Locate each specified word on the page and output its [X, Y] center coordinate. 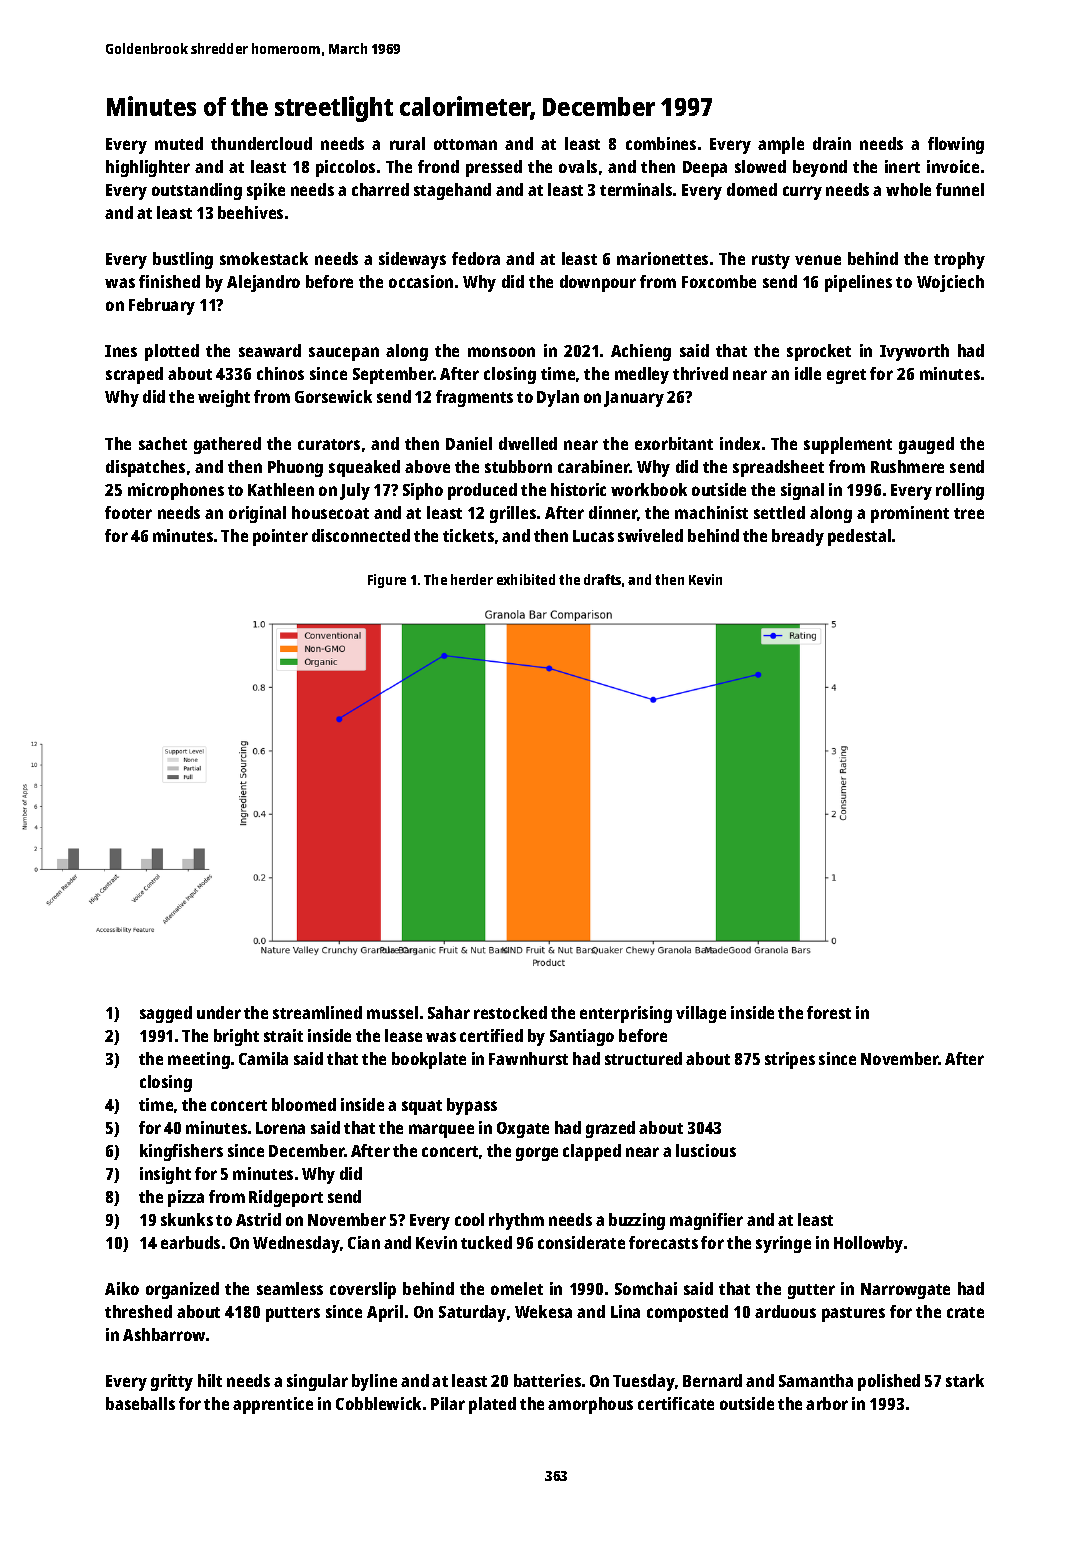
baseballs [140, 1403]
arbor [827, 1403]
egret [846, 376]
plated [492, 1405]
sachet [163, 443]
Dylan [558, 398]
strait [283, 1035]
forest [829, 1012]
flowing [956, 145]
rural [407, 143]
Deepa [705, 169]
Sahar [449, 1012]
